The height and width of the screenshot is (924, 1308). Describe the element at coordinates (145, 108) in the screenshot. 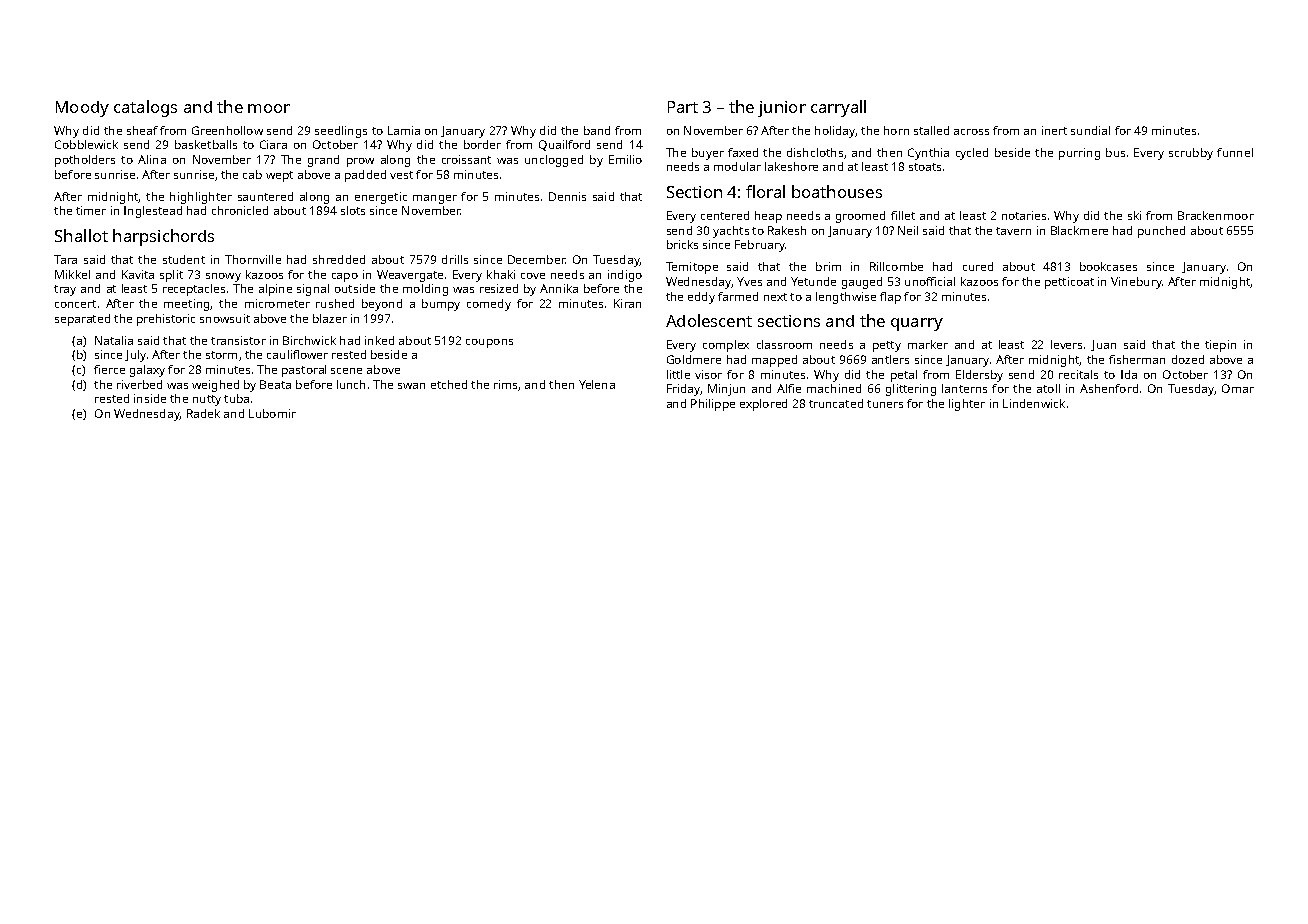

I see `catalogs` at that location.
